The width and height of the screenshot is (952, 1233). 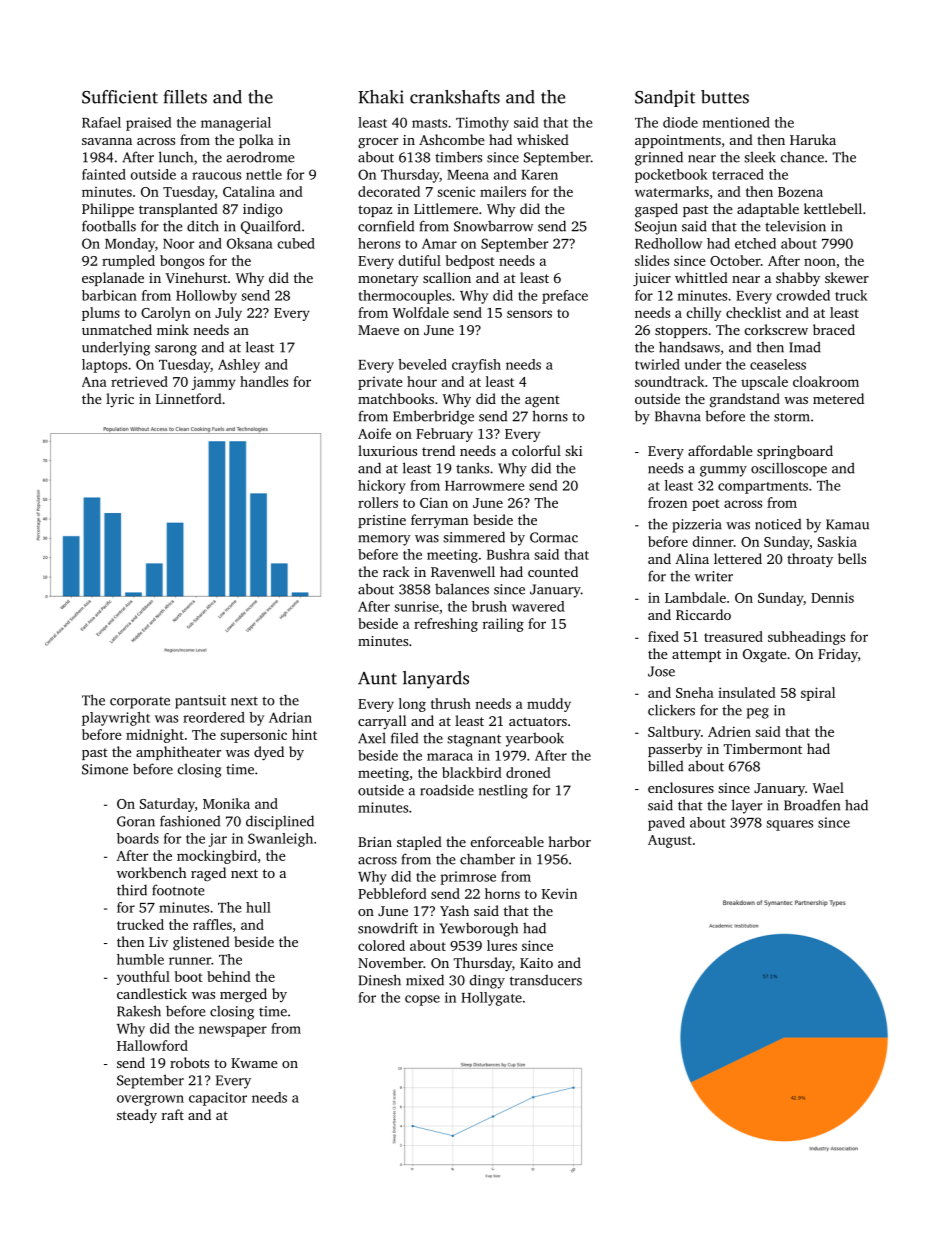 I want to click on crankshafts, so click(x=455, y=97).
